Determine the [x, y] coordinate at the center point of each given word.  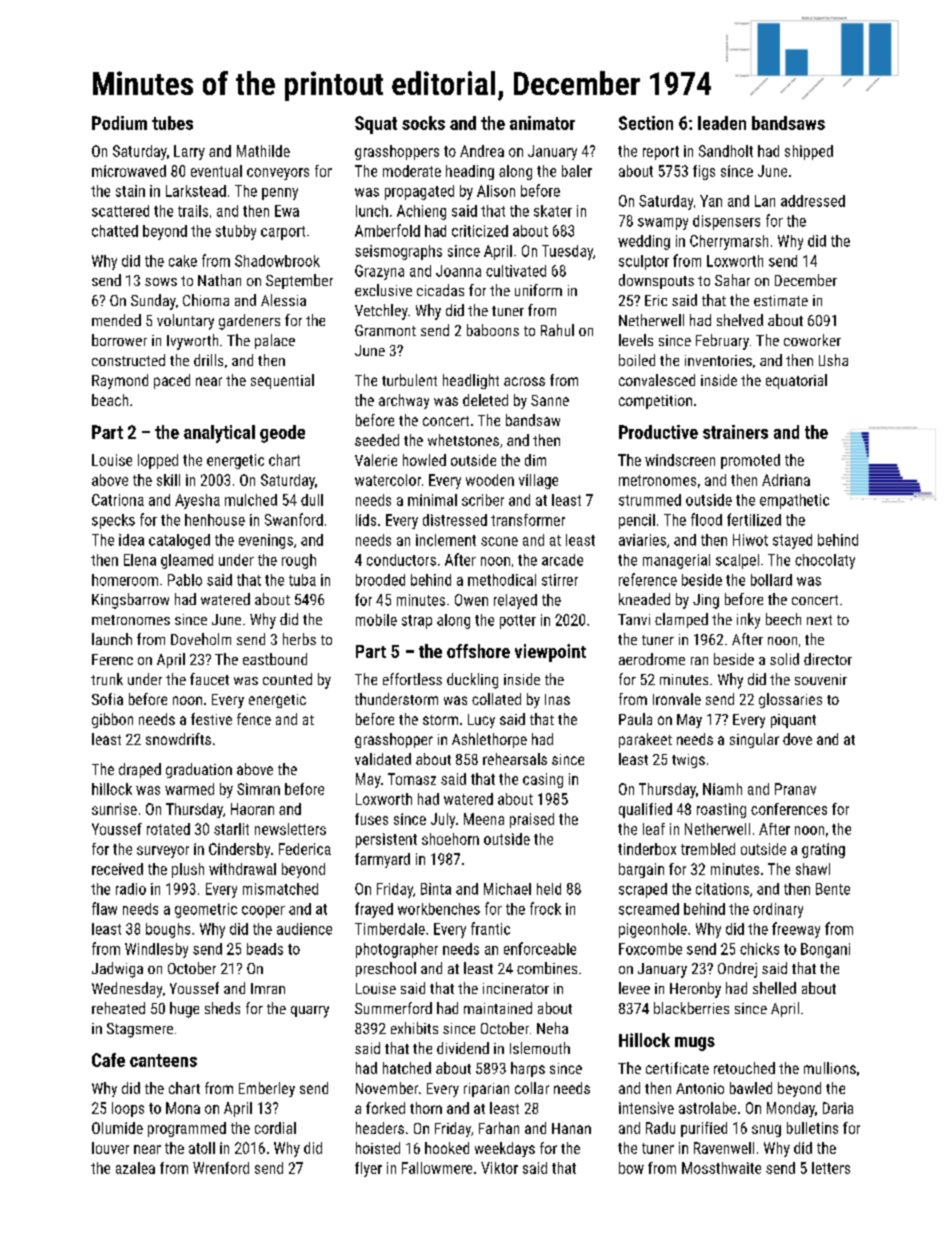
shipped [809, 152]
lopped [158, 461]
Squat [376, 125]
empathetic [794, 501]
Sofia [107, 699]
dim [535, 460]
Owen [471, 600]
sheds [222, 1008]
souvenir [821, 679]
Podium [119, 123]
